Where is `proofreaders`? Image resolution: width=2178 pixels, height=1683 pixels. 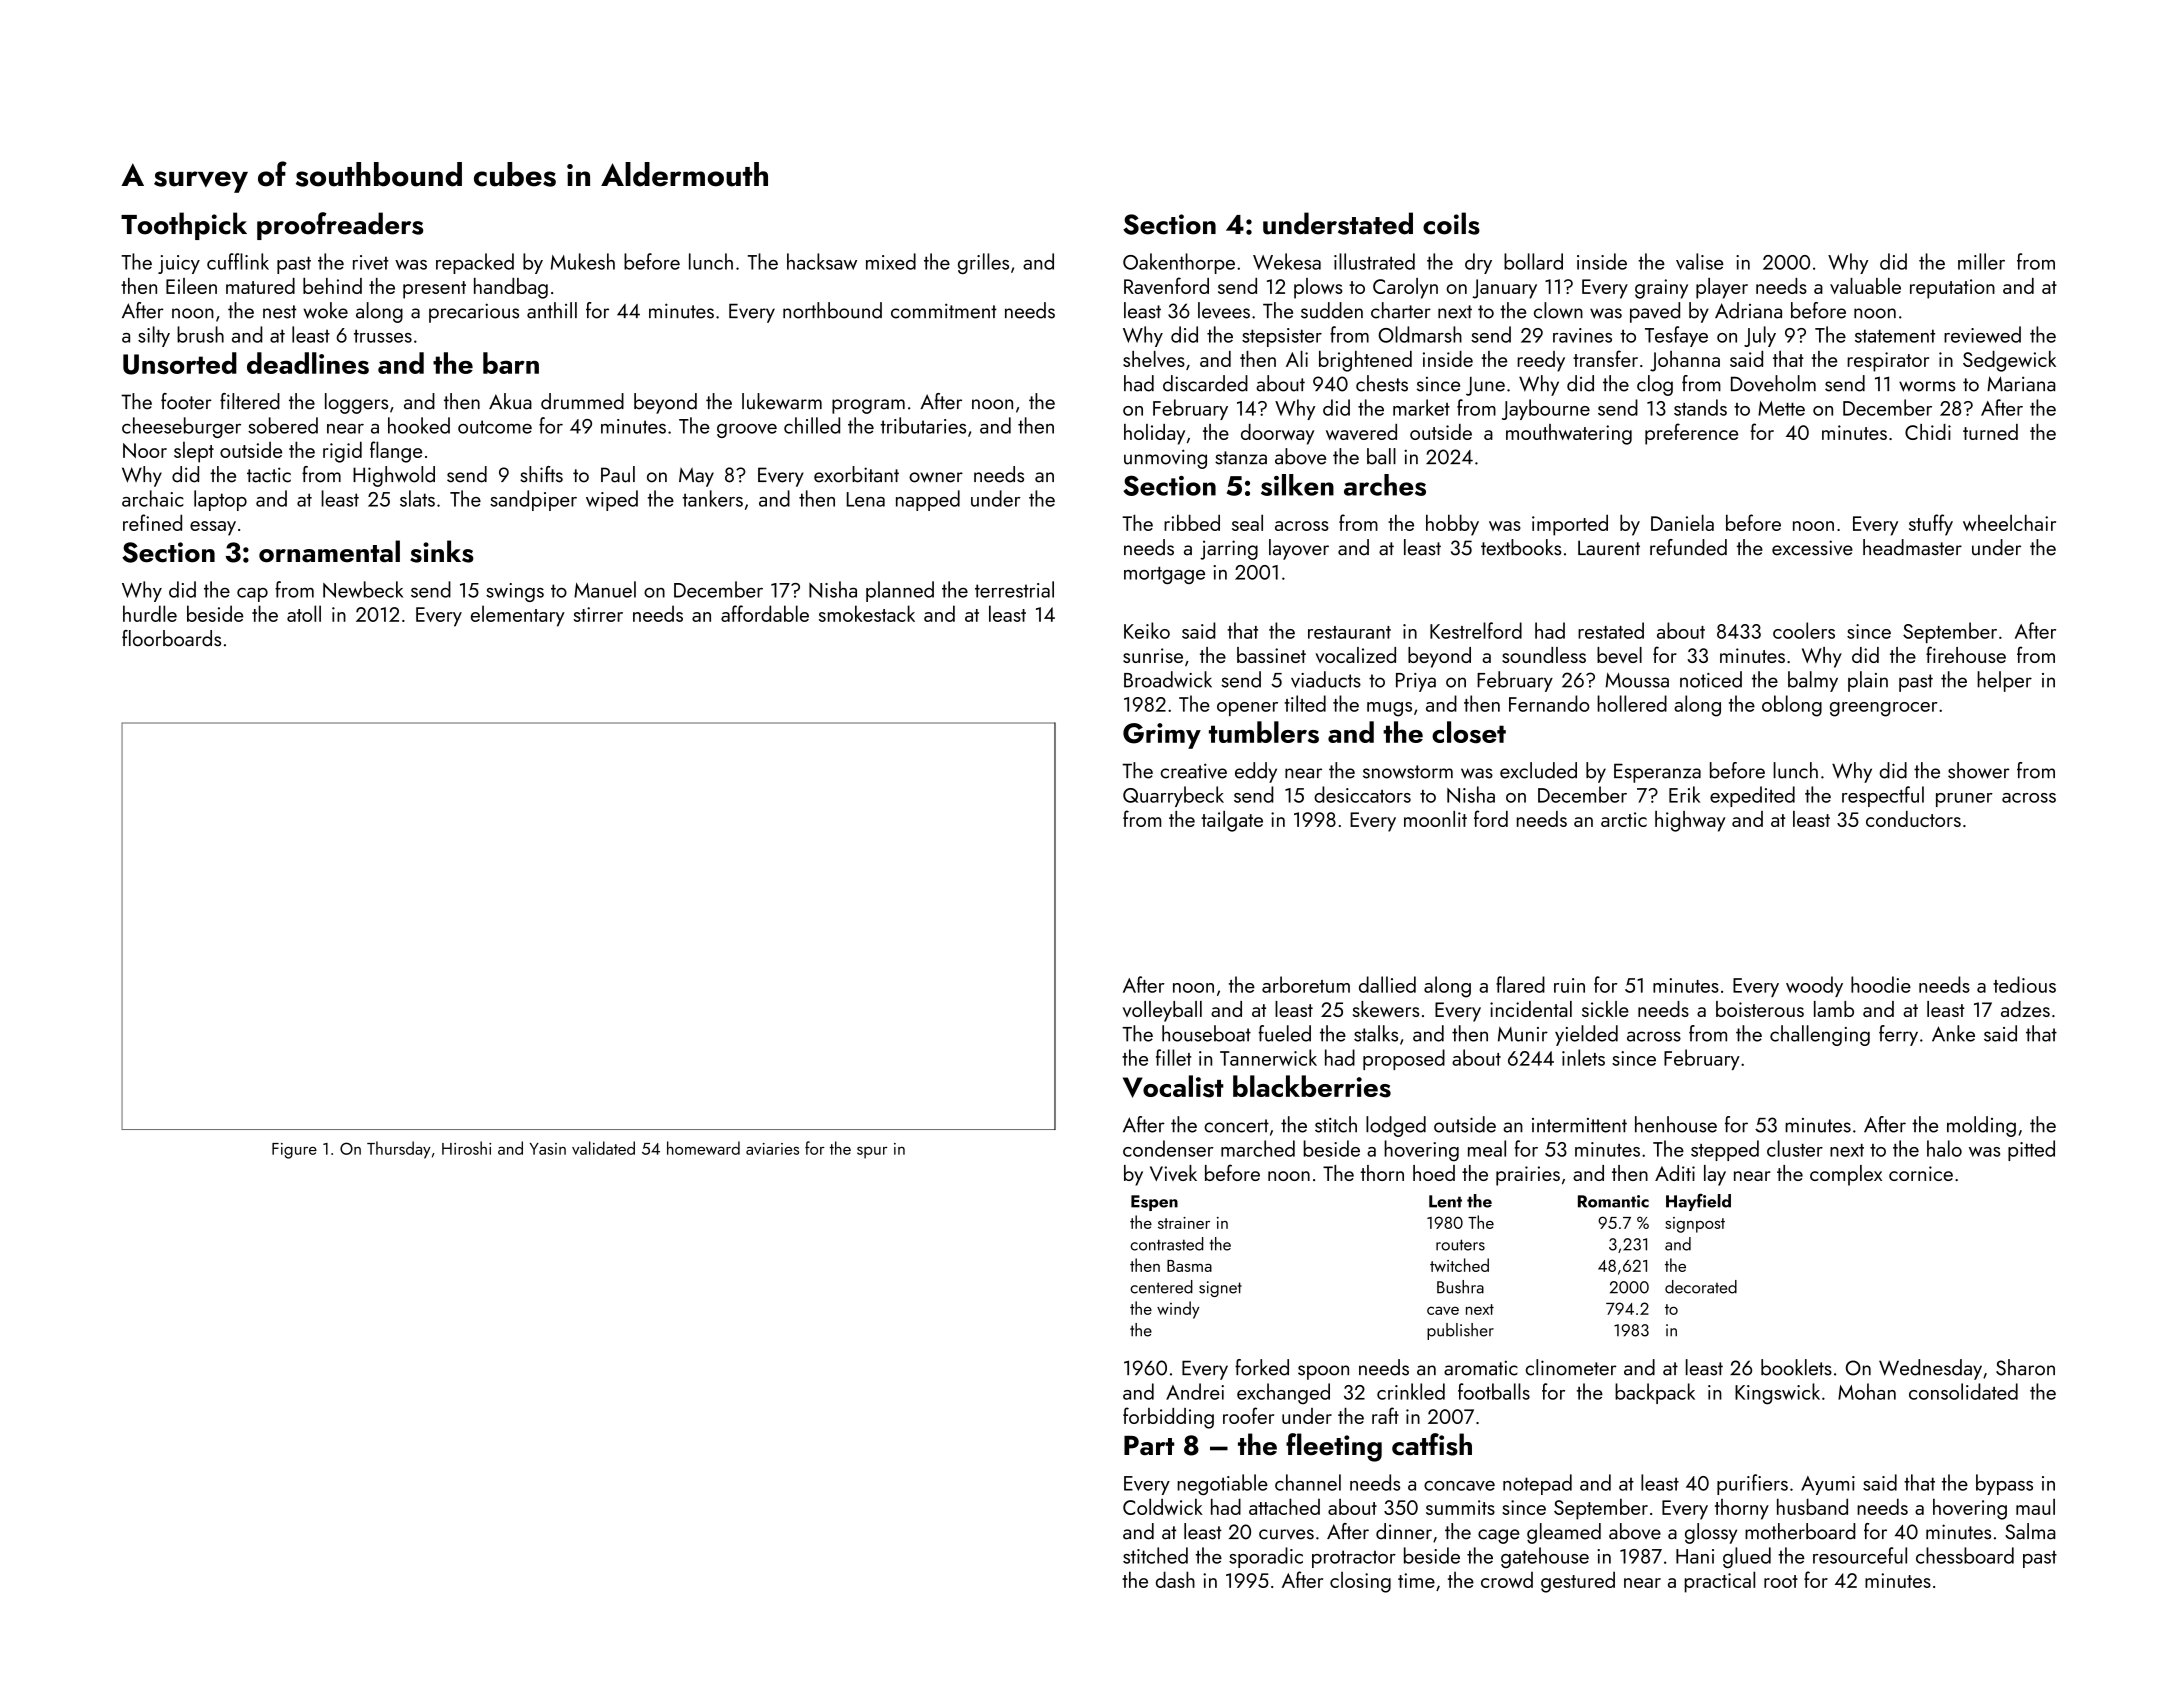 proofreaders is located at coordinates (340, 226).
